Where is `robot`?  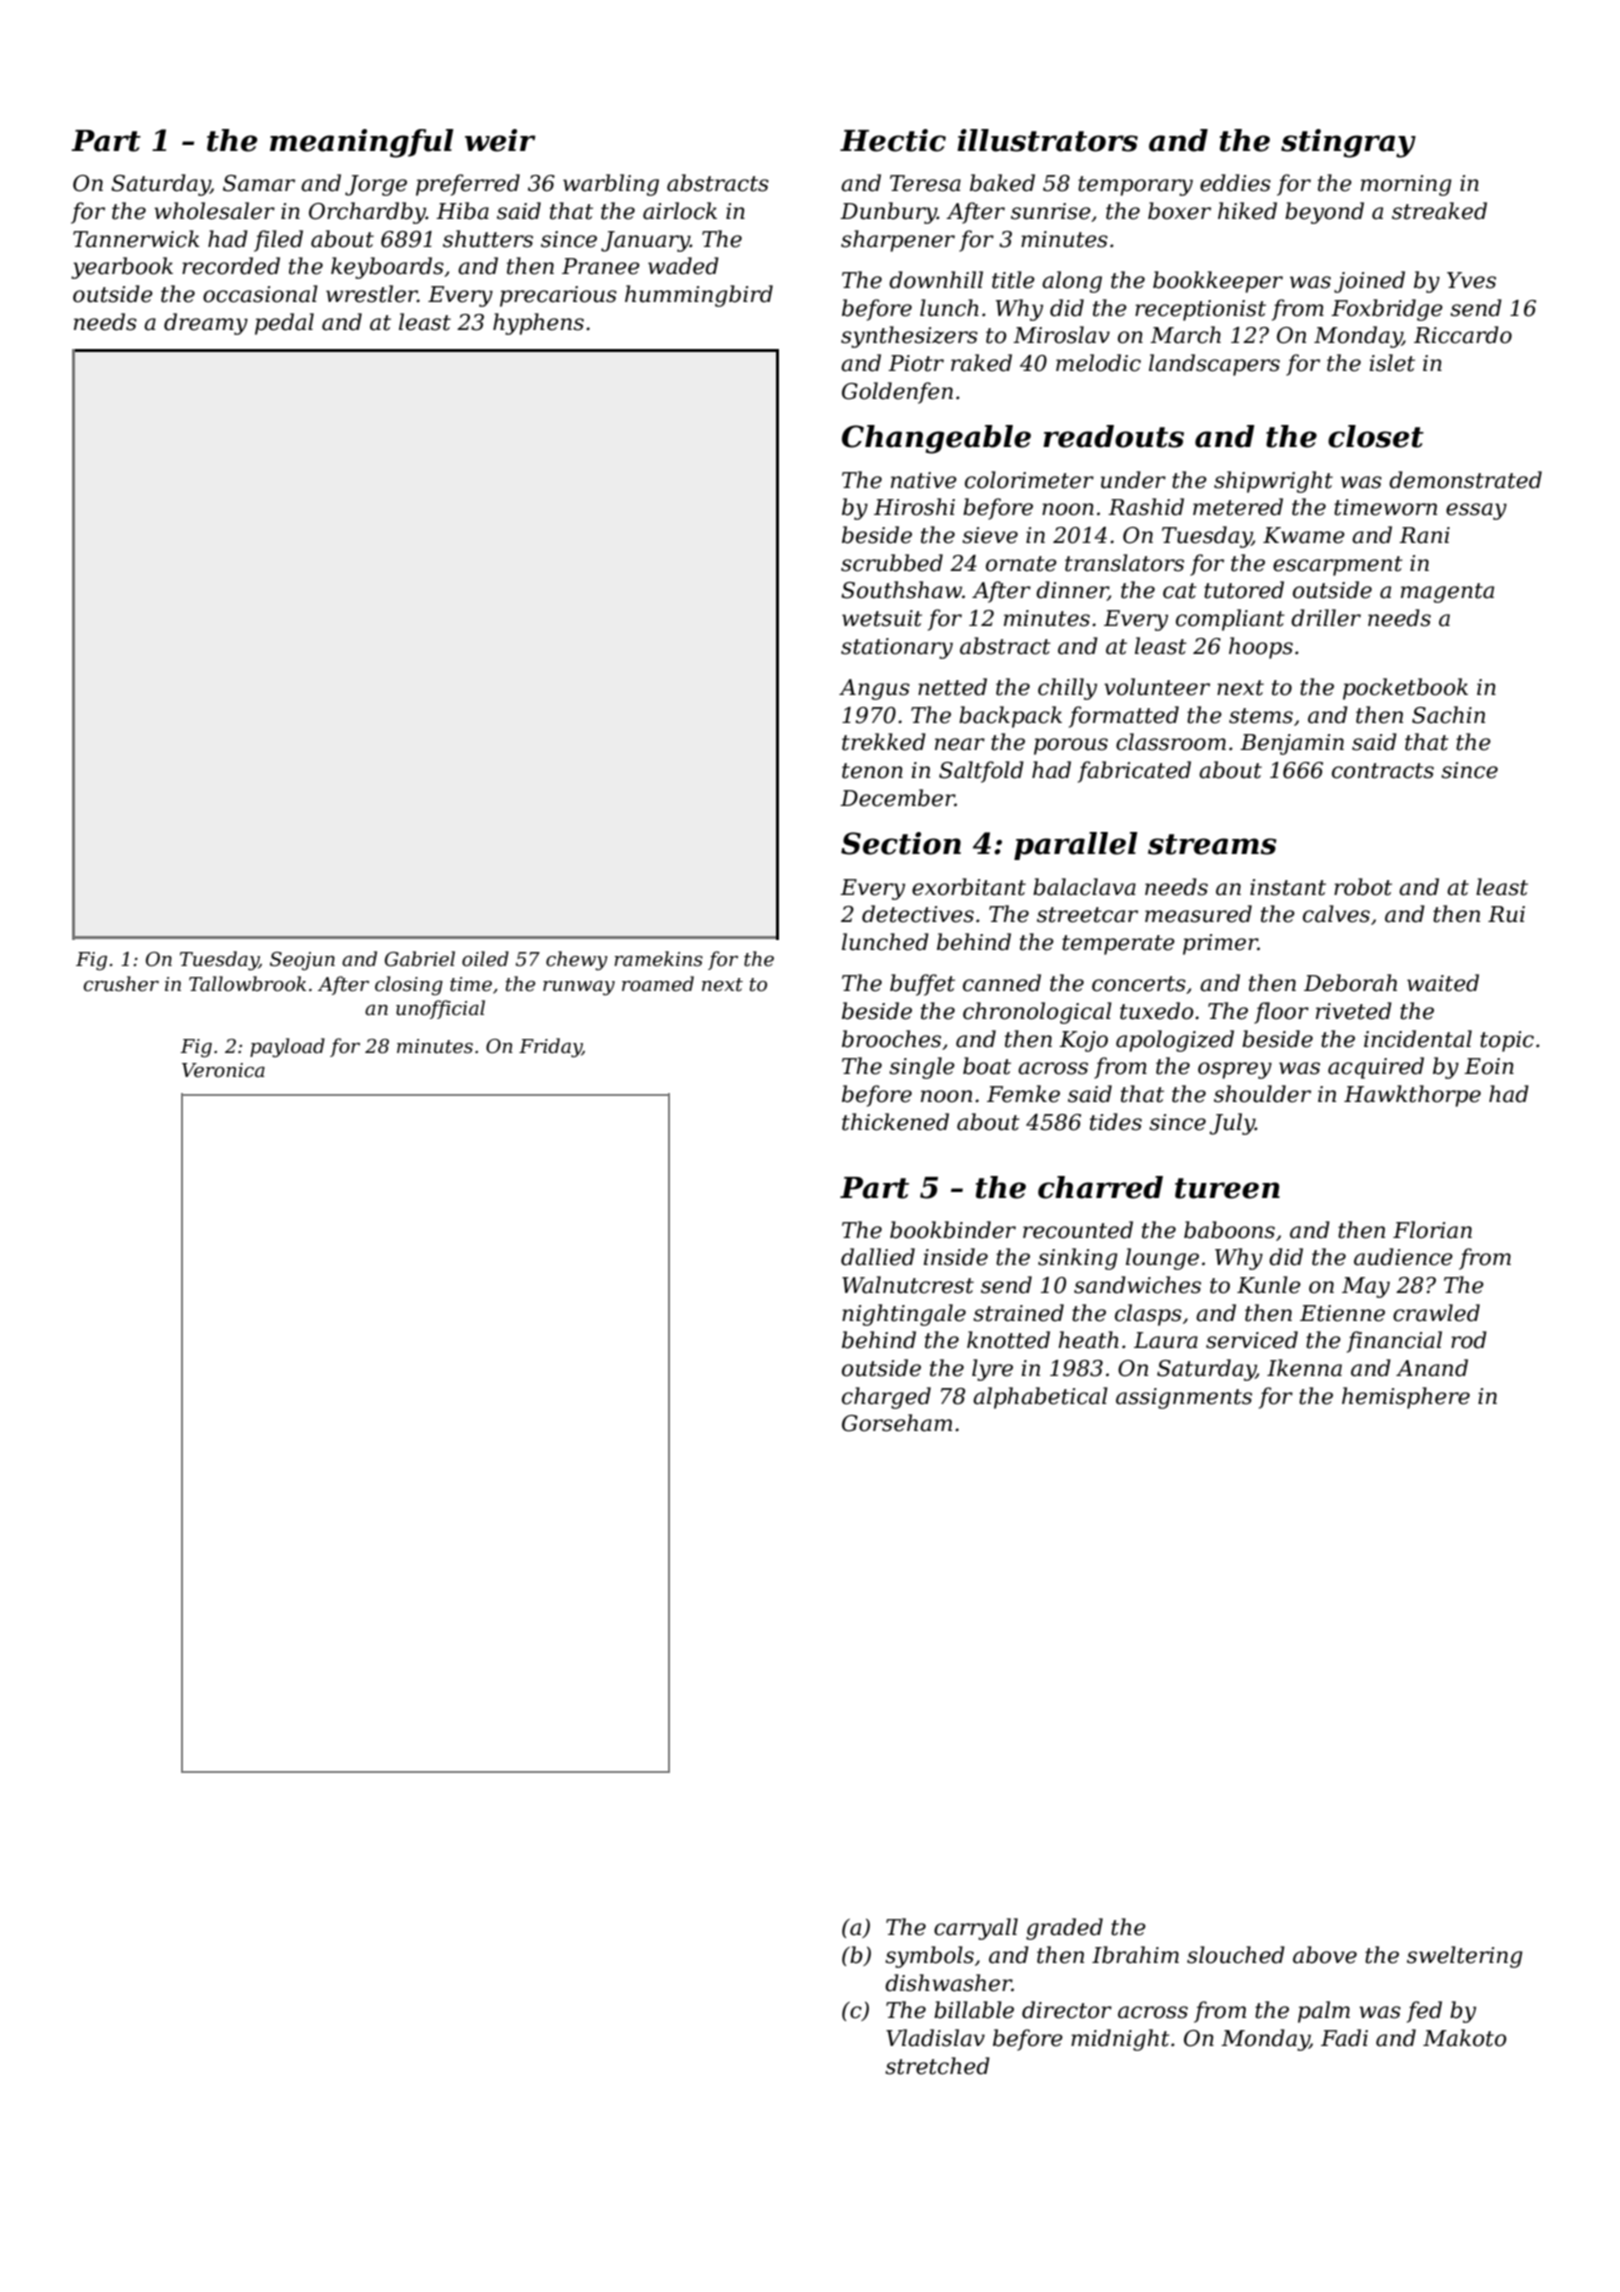
robot is located at coordinates (1363, 887).
